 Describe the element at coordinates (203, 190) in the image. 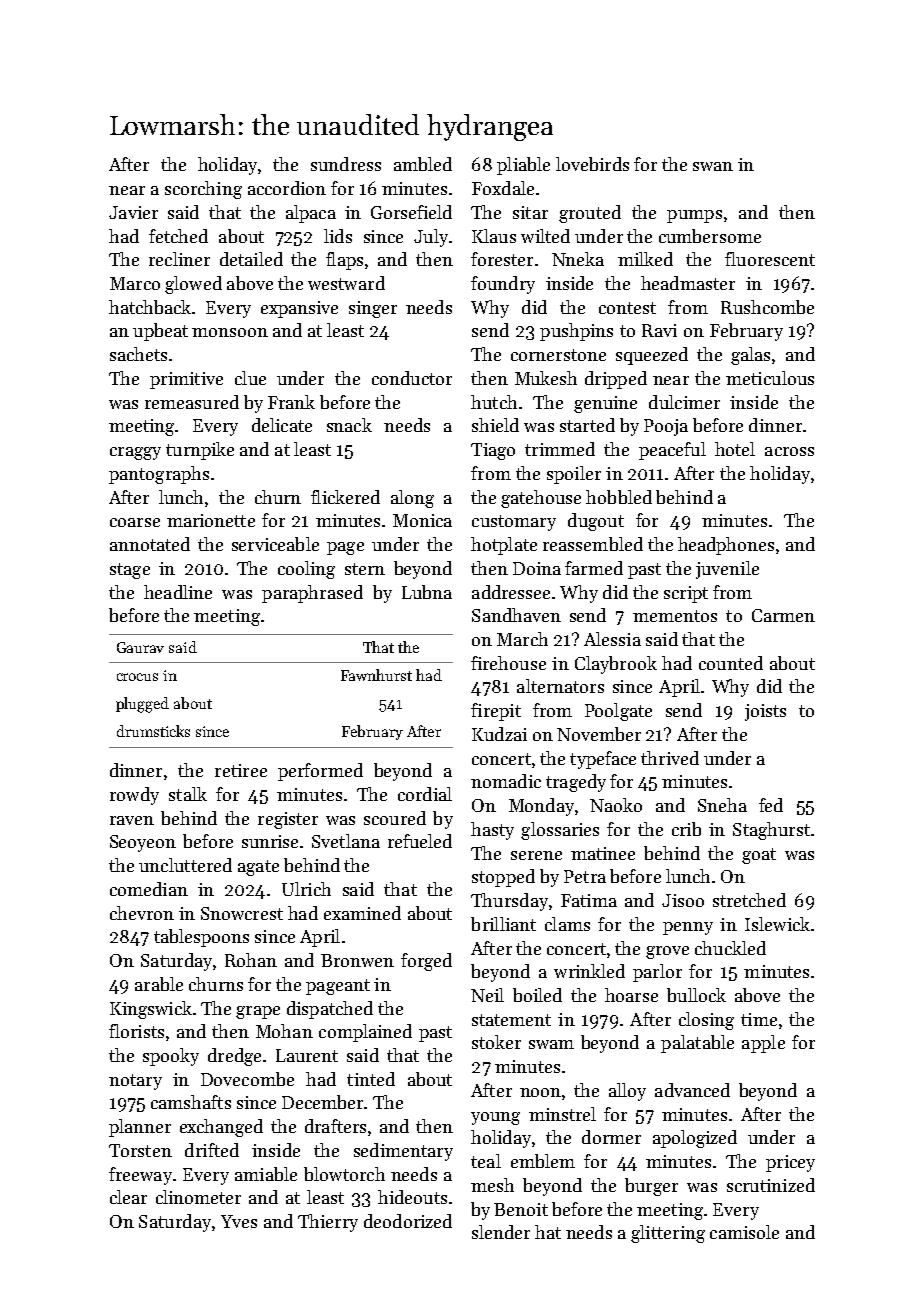

I see `scorching` at that location.
